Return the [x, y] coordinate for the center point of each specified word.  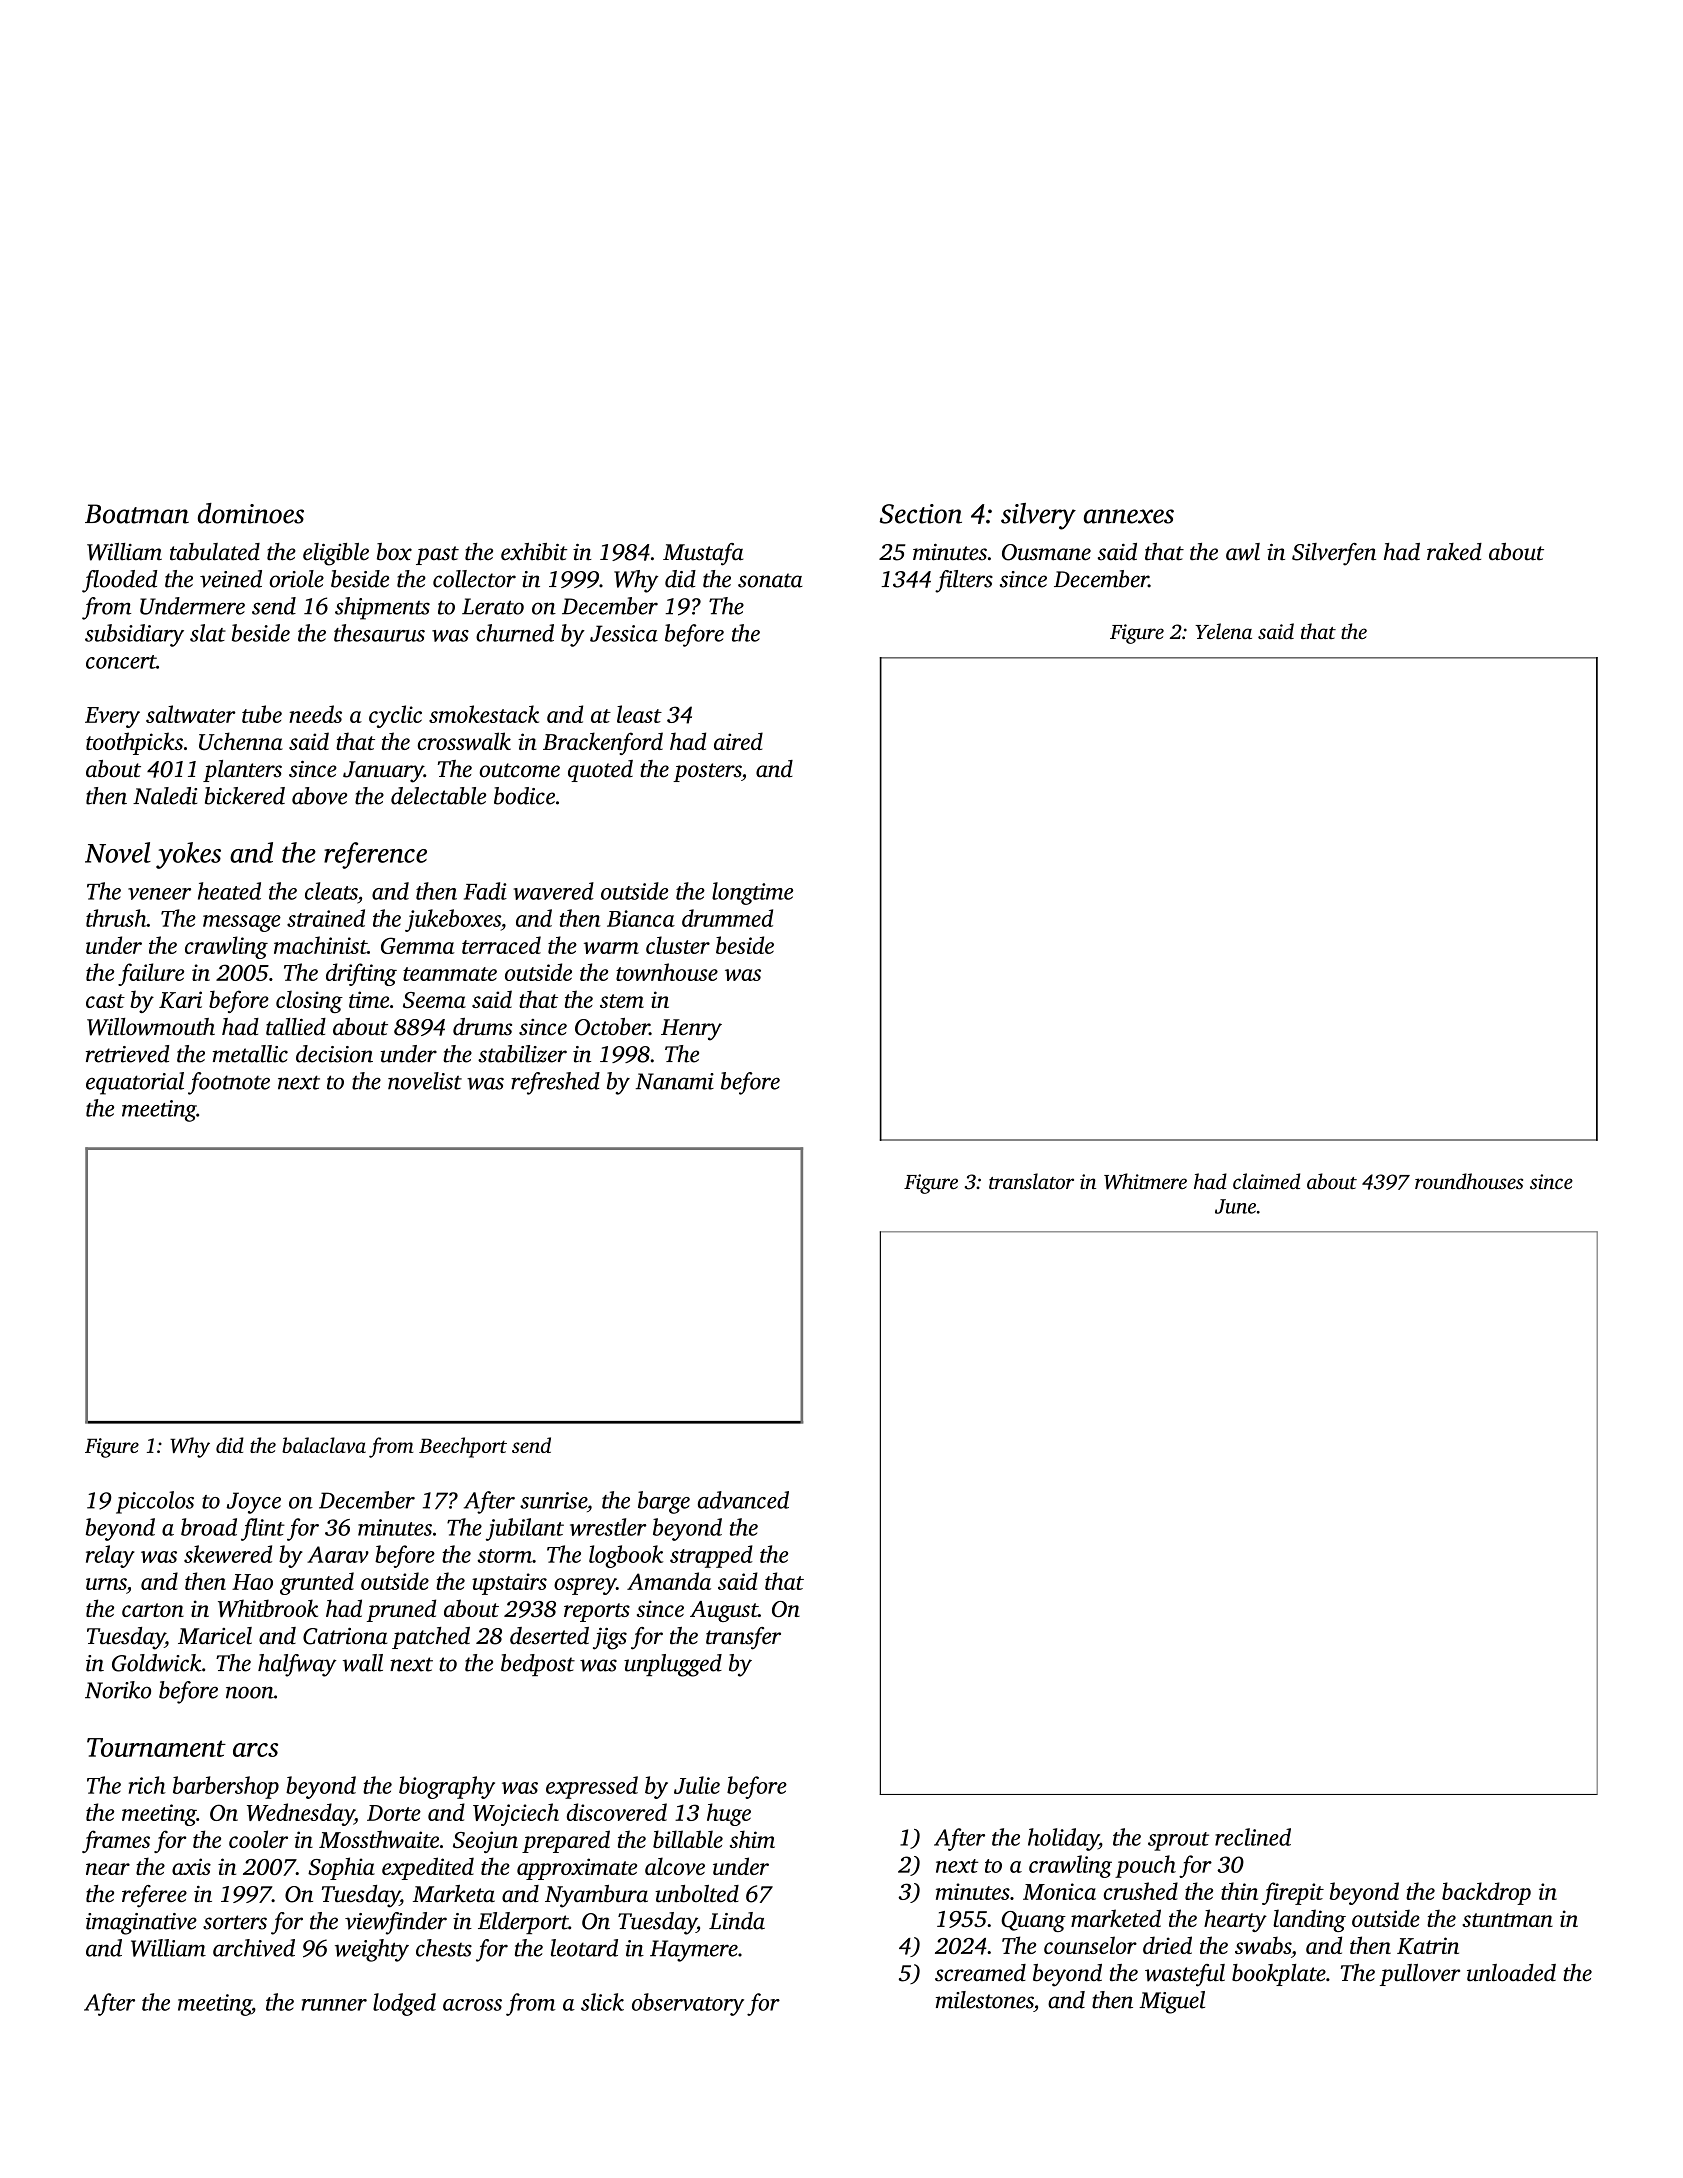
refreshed [555, 1083]
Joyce [254, 1503]
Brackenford [603, 743]
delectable [438, 796]
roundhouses [1469, 1181]
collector [474, 579]
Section [920, 514]
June [1235, 1206]
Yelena [1223, 631]
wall [363, 1663]
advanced [743, 1500]
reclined [1253, 1837]
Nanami [675, 1081]
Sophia [341, 1868]
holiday [1063, 1839]
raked [1454, 552]
